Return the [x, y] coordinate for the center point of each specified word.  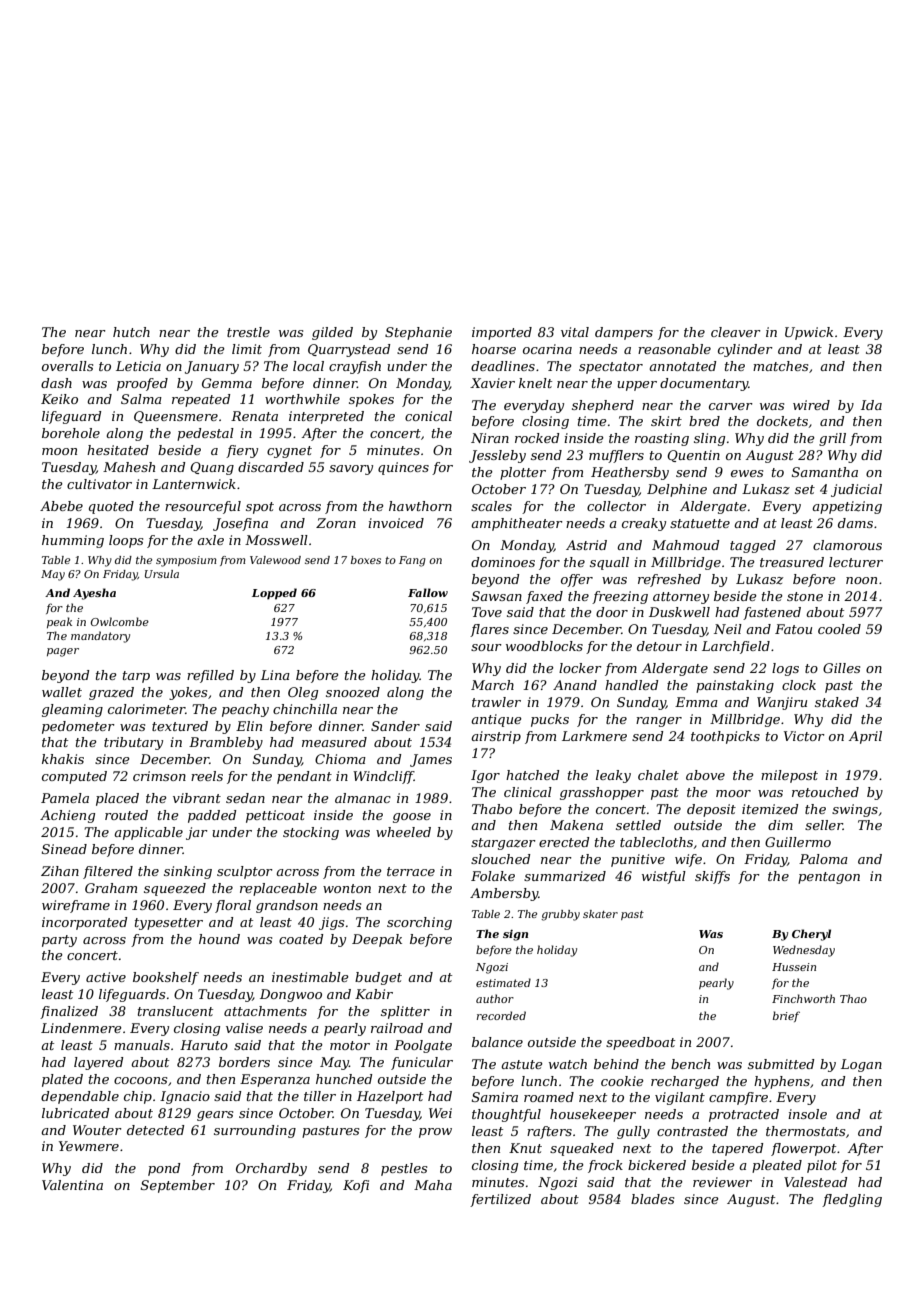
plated [62, 1080]
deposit [711, 810]
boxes [366, 560]
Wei [440, 1113]
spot [260, 508]
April [865, 737]
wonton [347, 888]
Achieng [67, 816]
